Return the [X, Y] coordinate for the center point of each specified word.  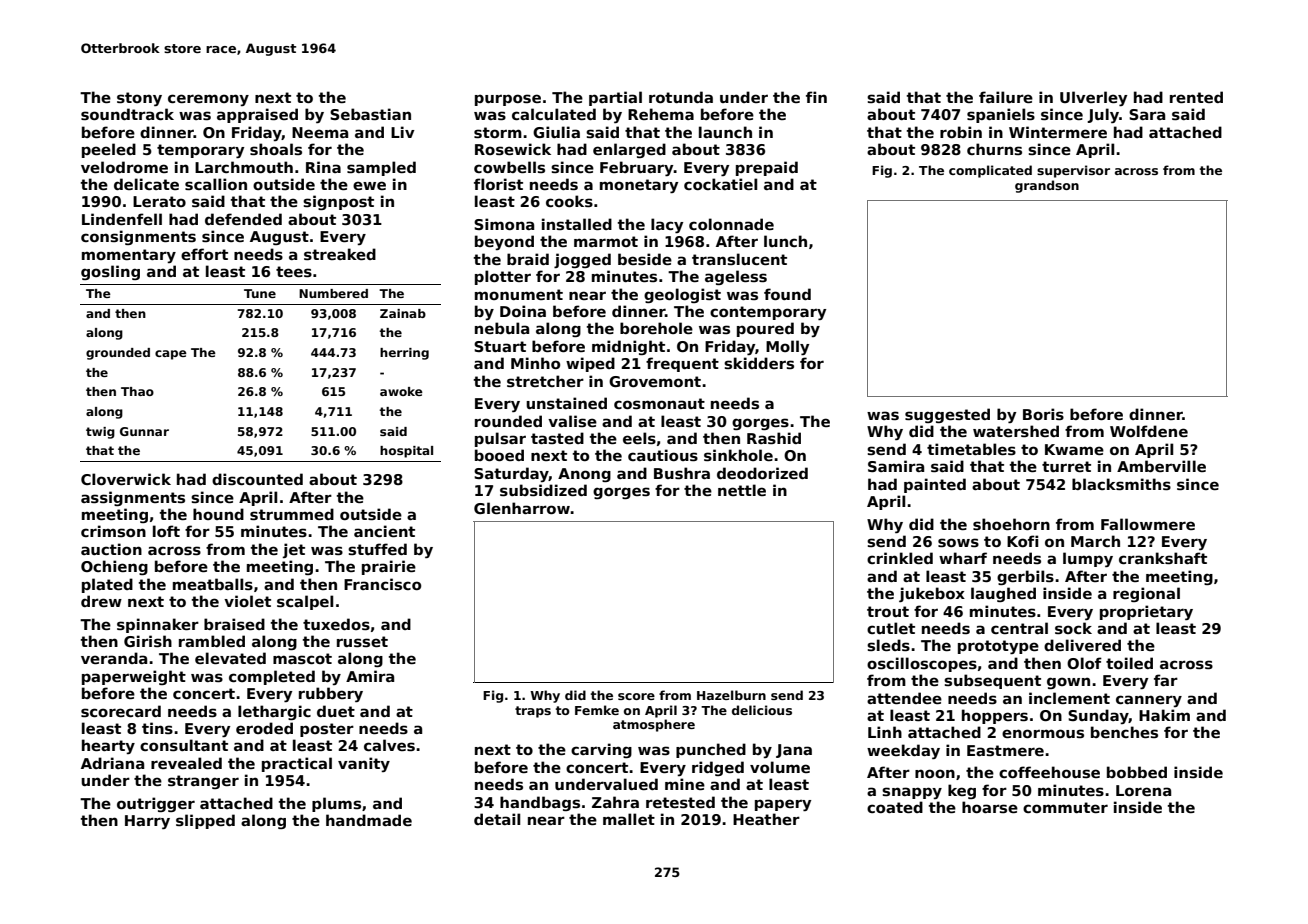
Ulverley [1093, 98]
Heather [766, 819]
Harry [147, 822]
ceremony [208, 100]
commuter [1065, 807]
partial [615, 98]
